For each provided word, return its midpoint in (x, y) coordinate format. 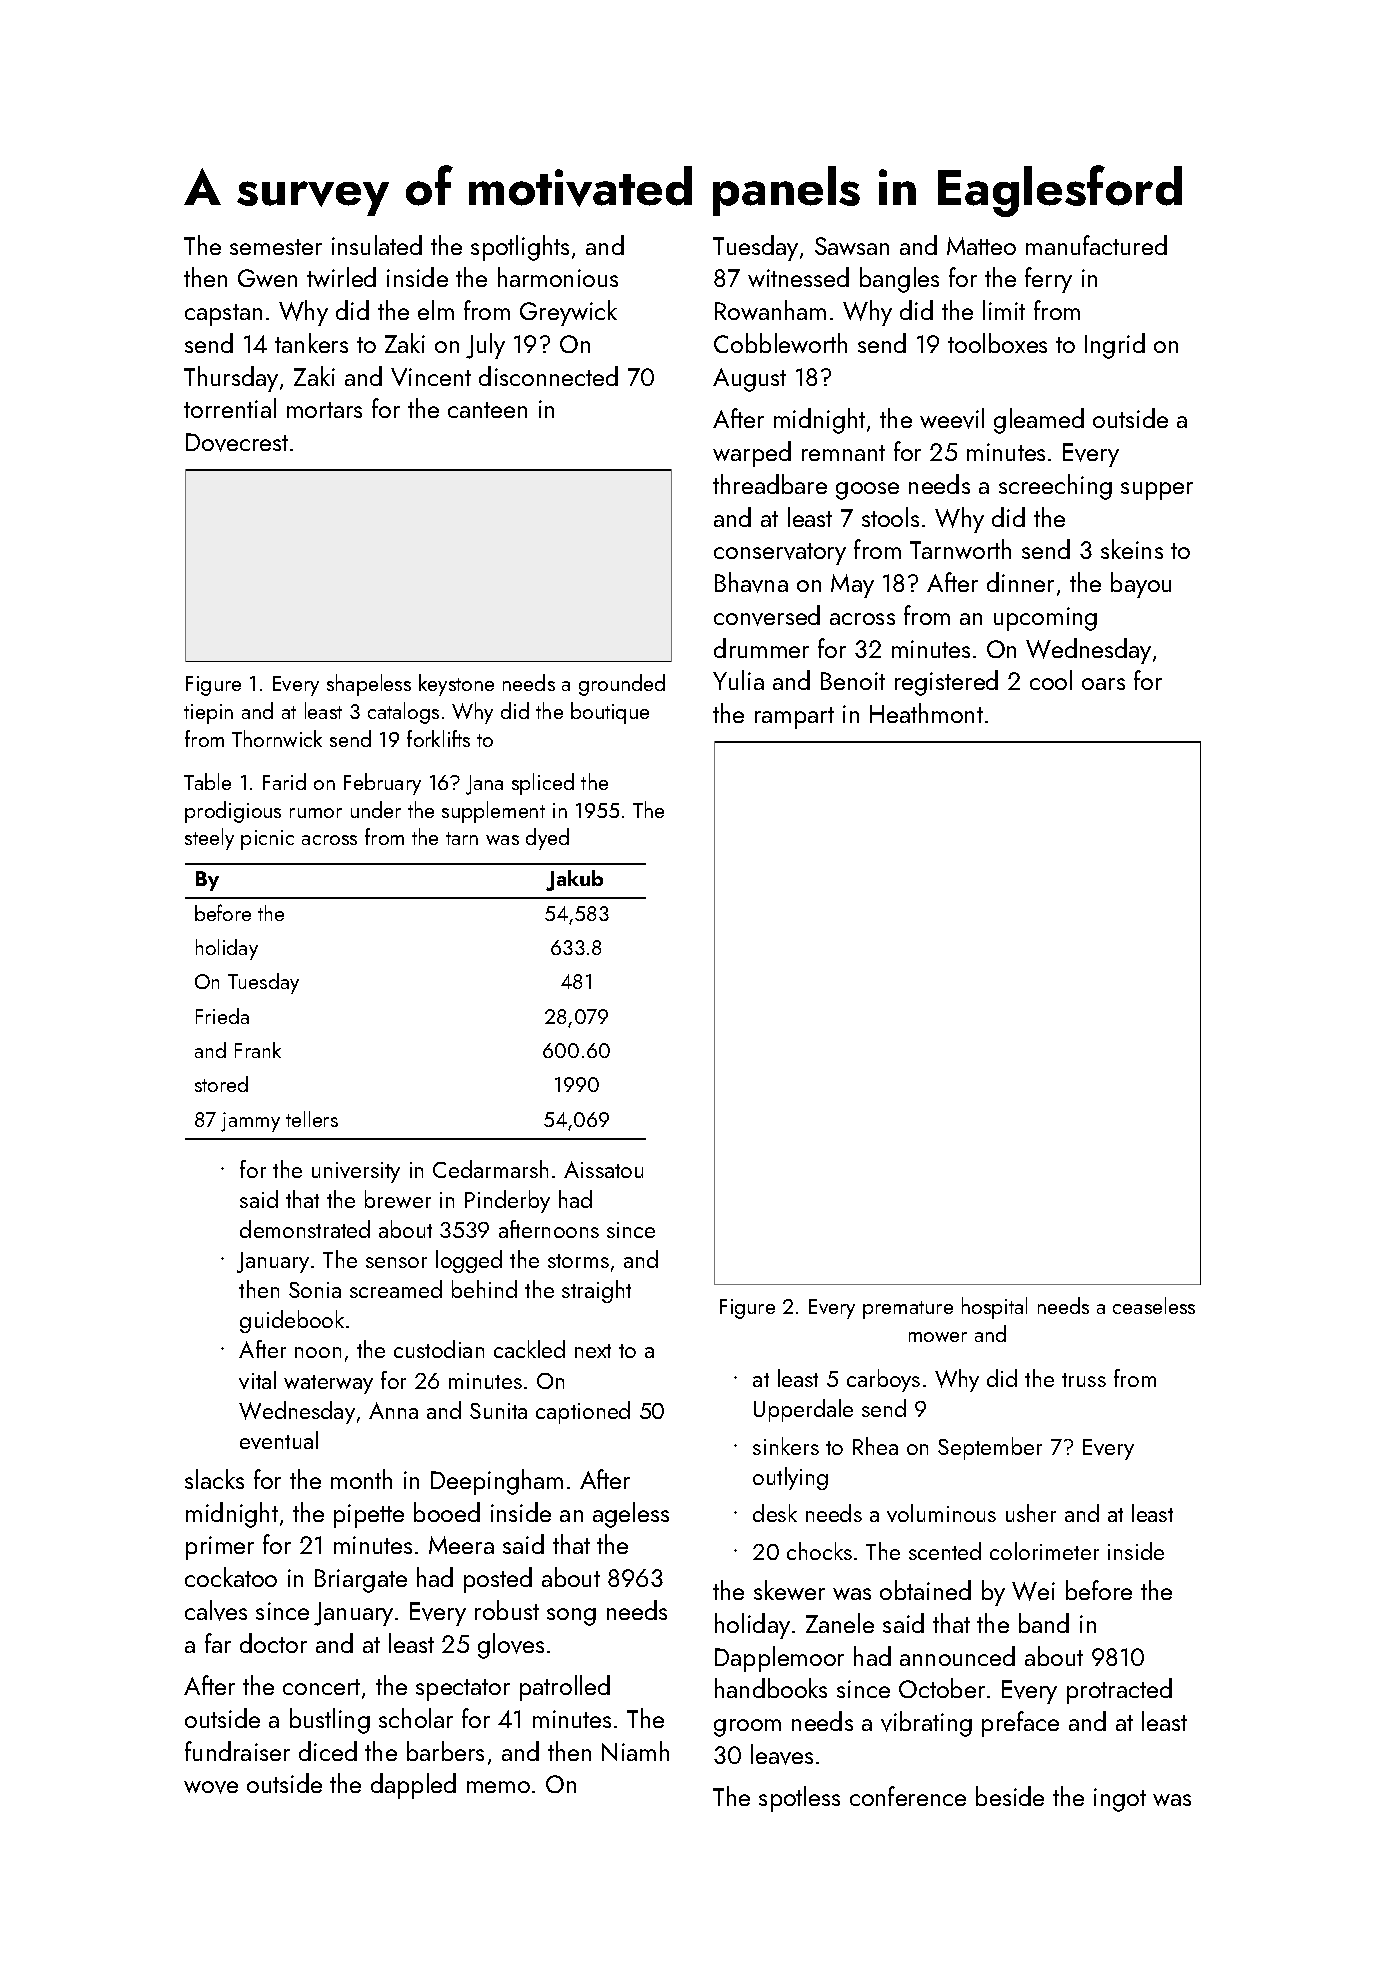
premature (908, 1310)
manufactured (1096, 245)
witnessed (798, 277)
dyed (547, 839)
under (376, 809)
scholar (416, 1718)
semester (276, 247)
